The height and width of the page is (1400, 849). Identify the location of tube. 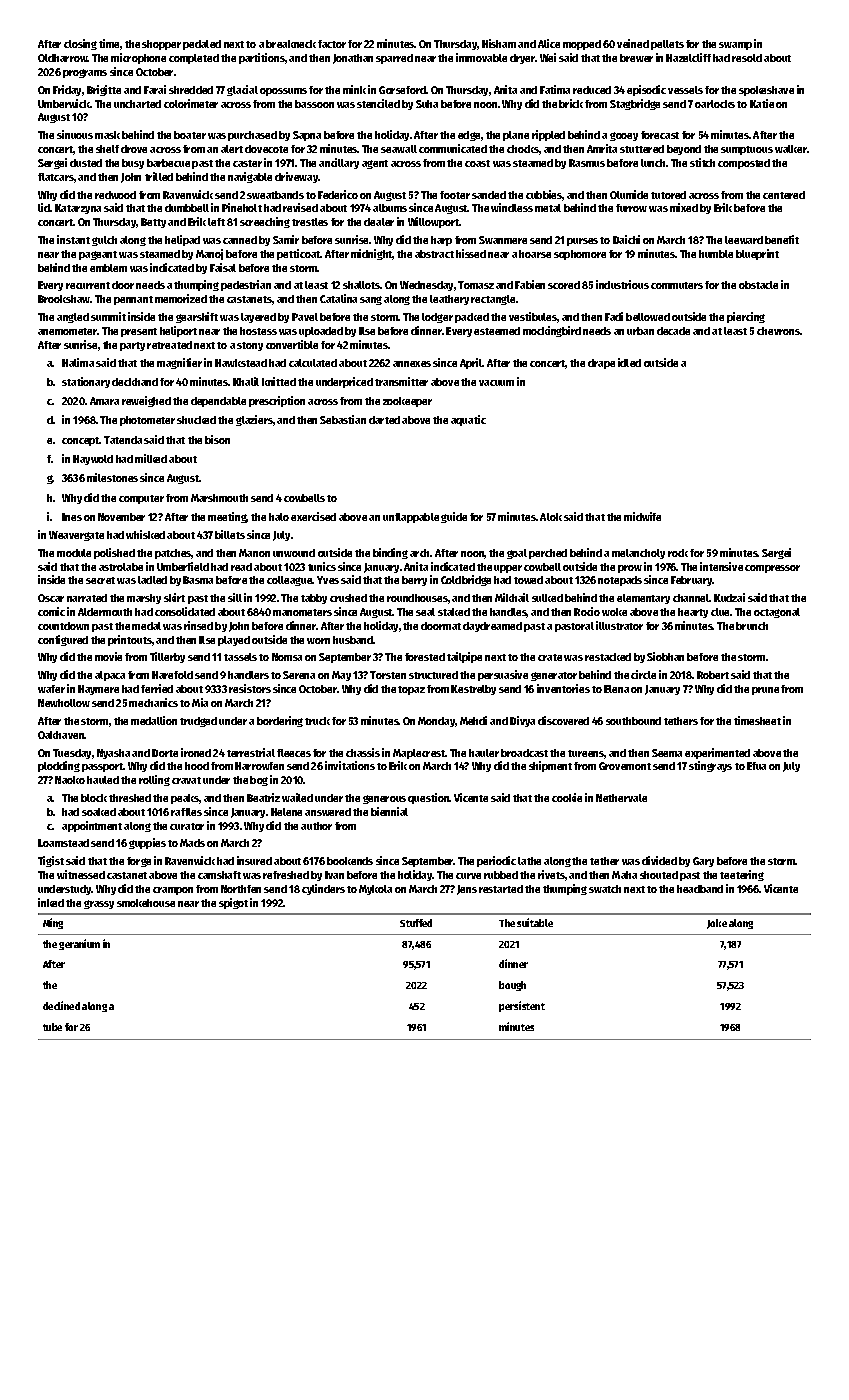
(52, 1027).
